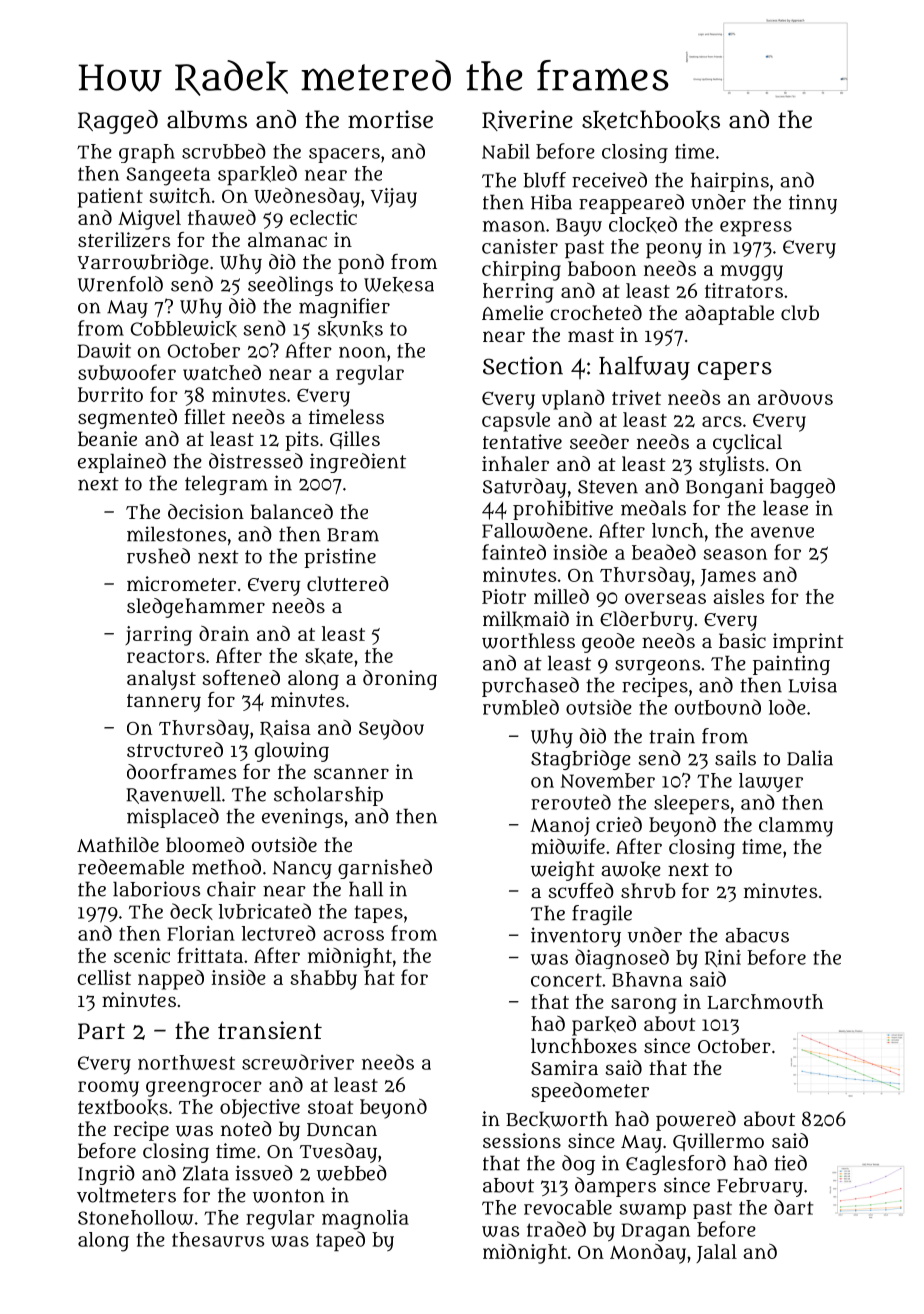 This image has height=1314, width=924. What do you see at coordinates (104, 977) in the image?
I see `cellist` at bounding box center [104, 977].
